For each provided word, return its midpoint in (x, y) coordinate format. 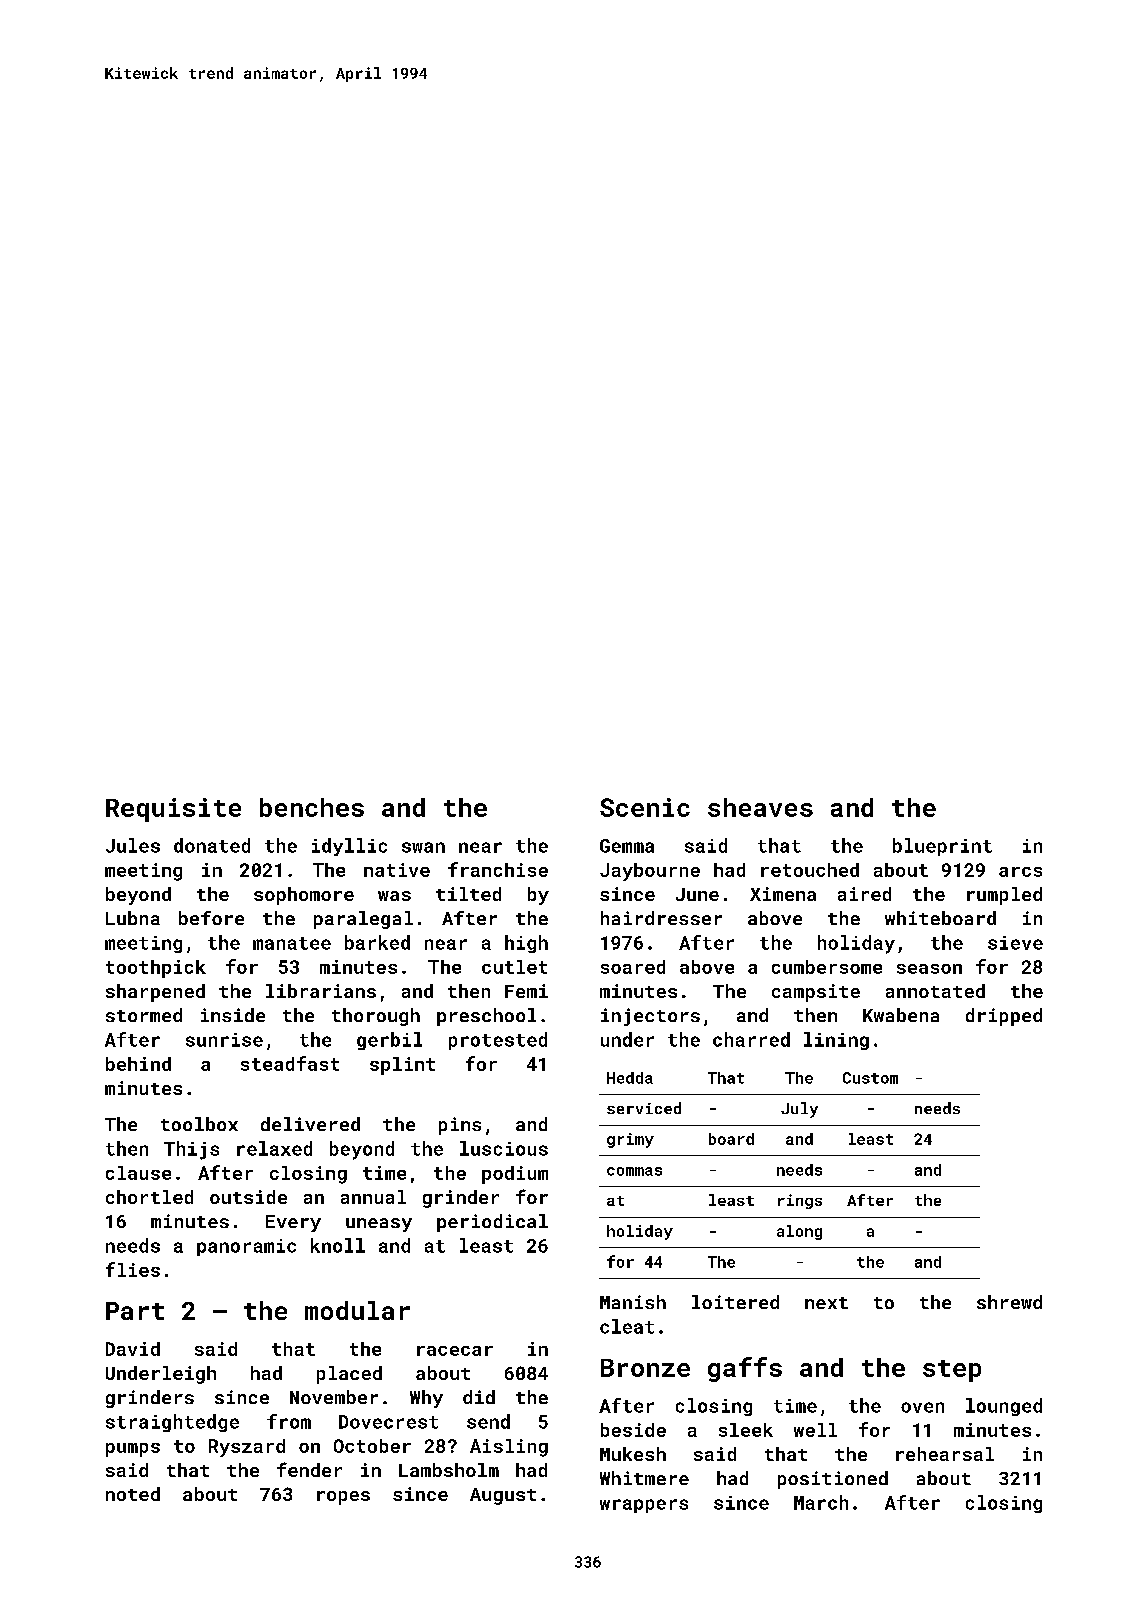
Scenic (645, 807)
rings (800, 1201)
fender (309, 1469)
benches (312, 807)
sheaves (760, 807)
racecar (455, 1351)
